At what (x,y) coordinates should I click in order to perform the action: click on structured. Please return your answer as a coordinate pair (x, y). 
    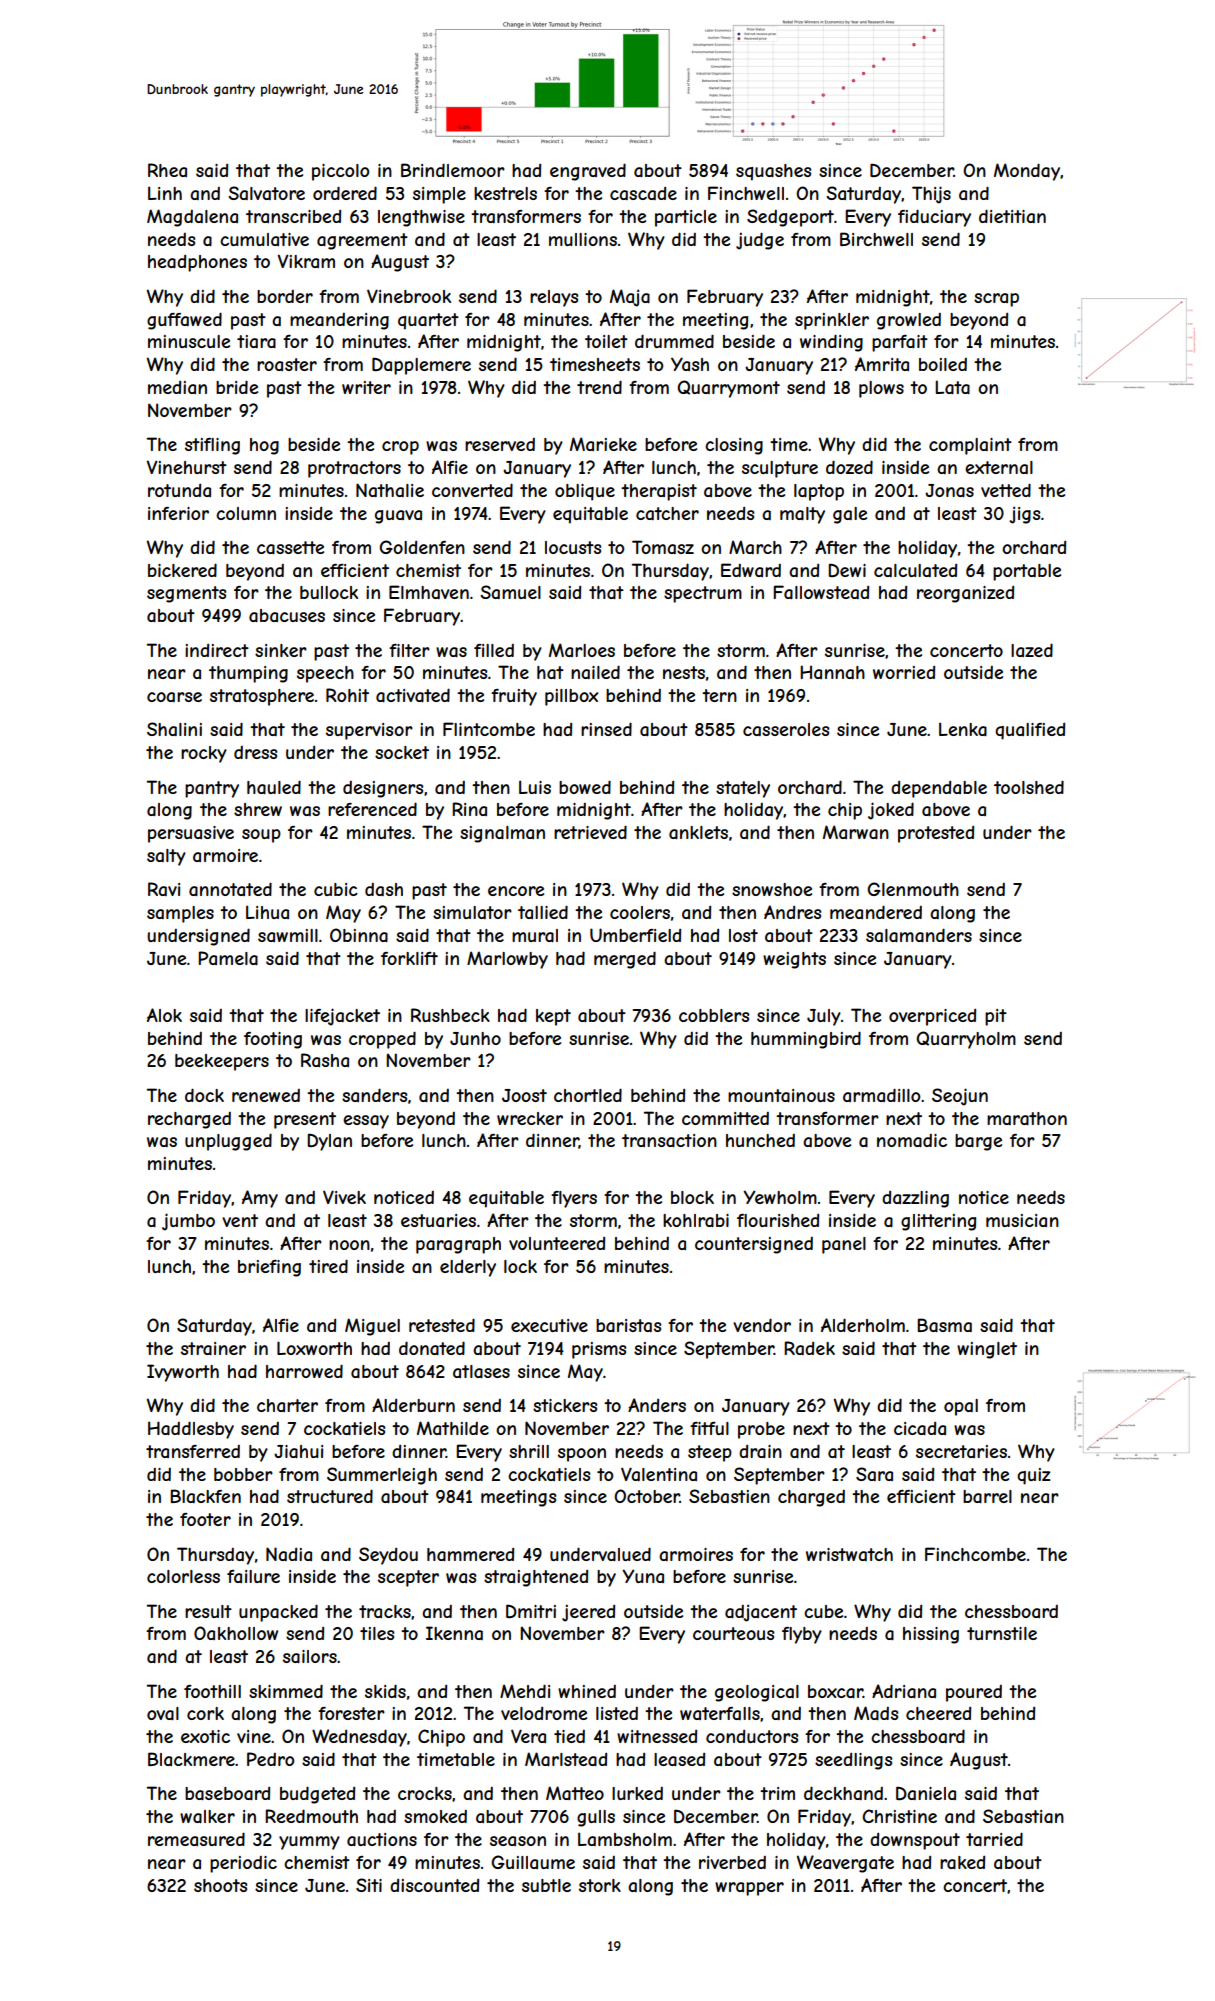
    Looking at the image, I should click on (330, 1496).
